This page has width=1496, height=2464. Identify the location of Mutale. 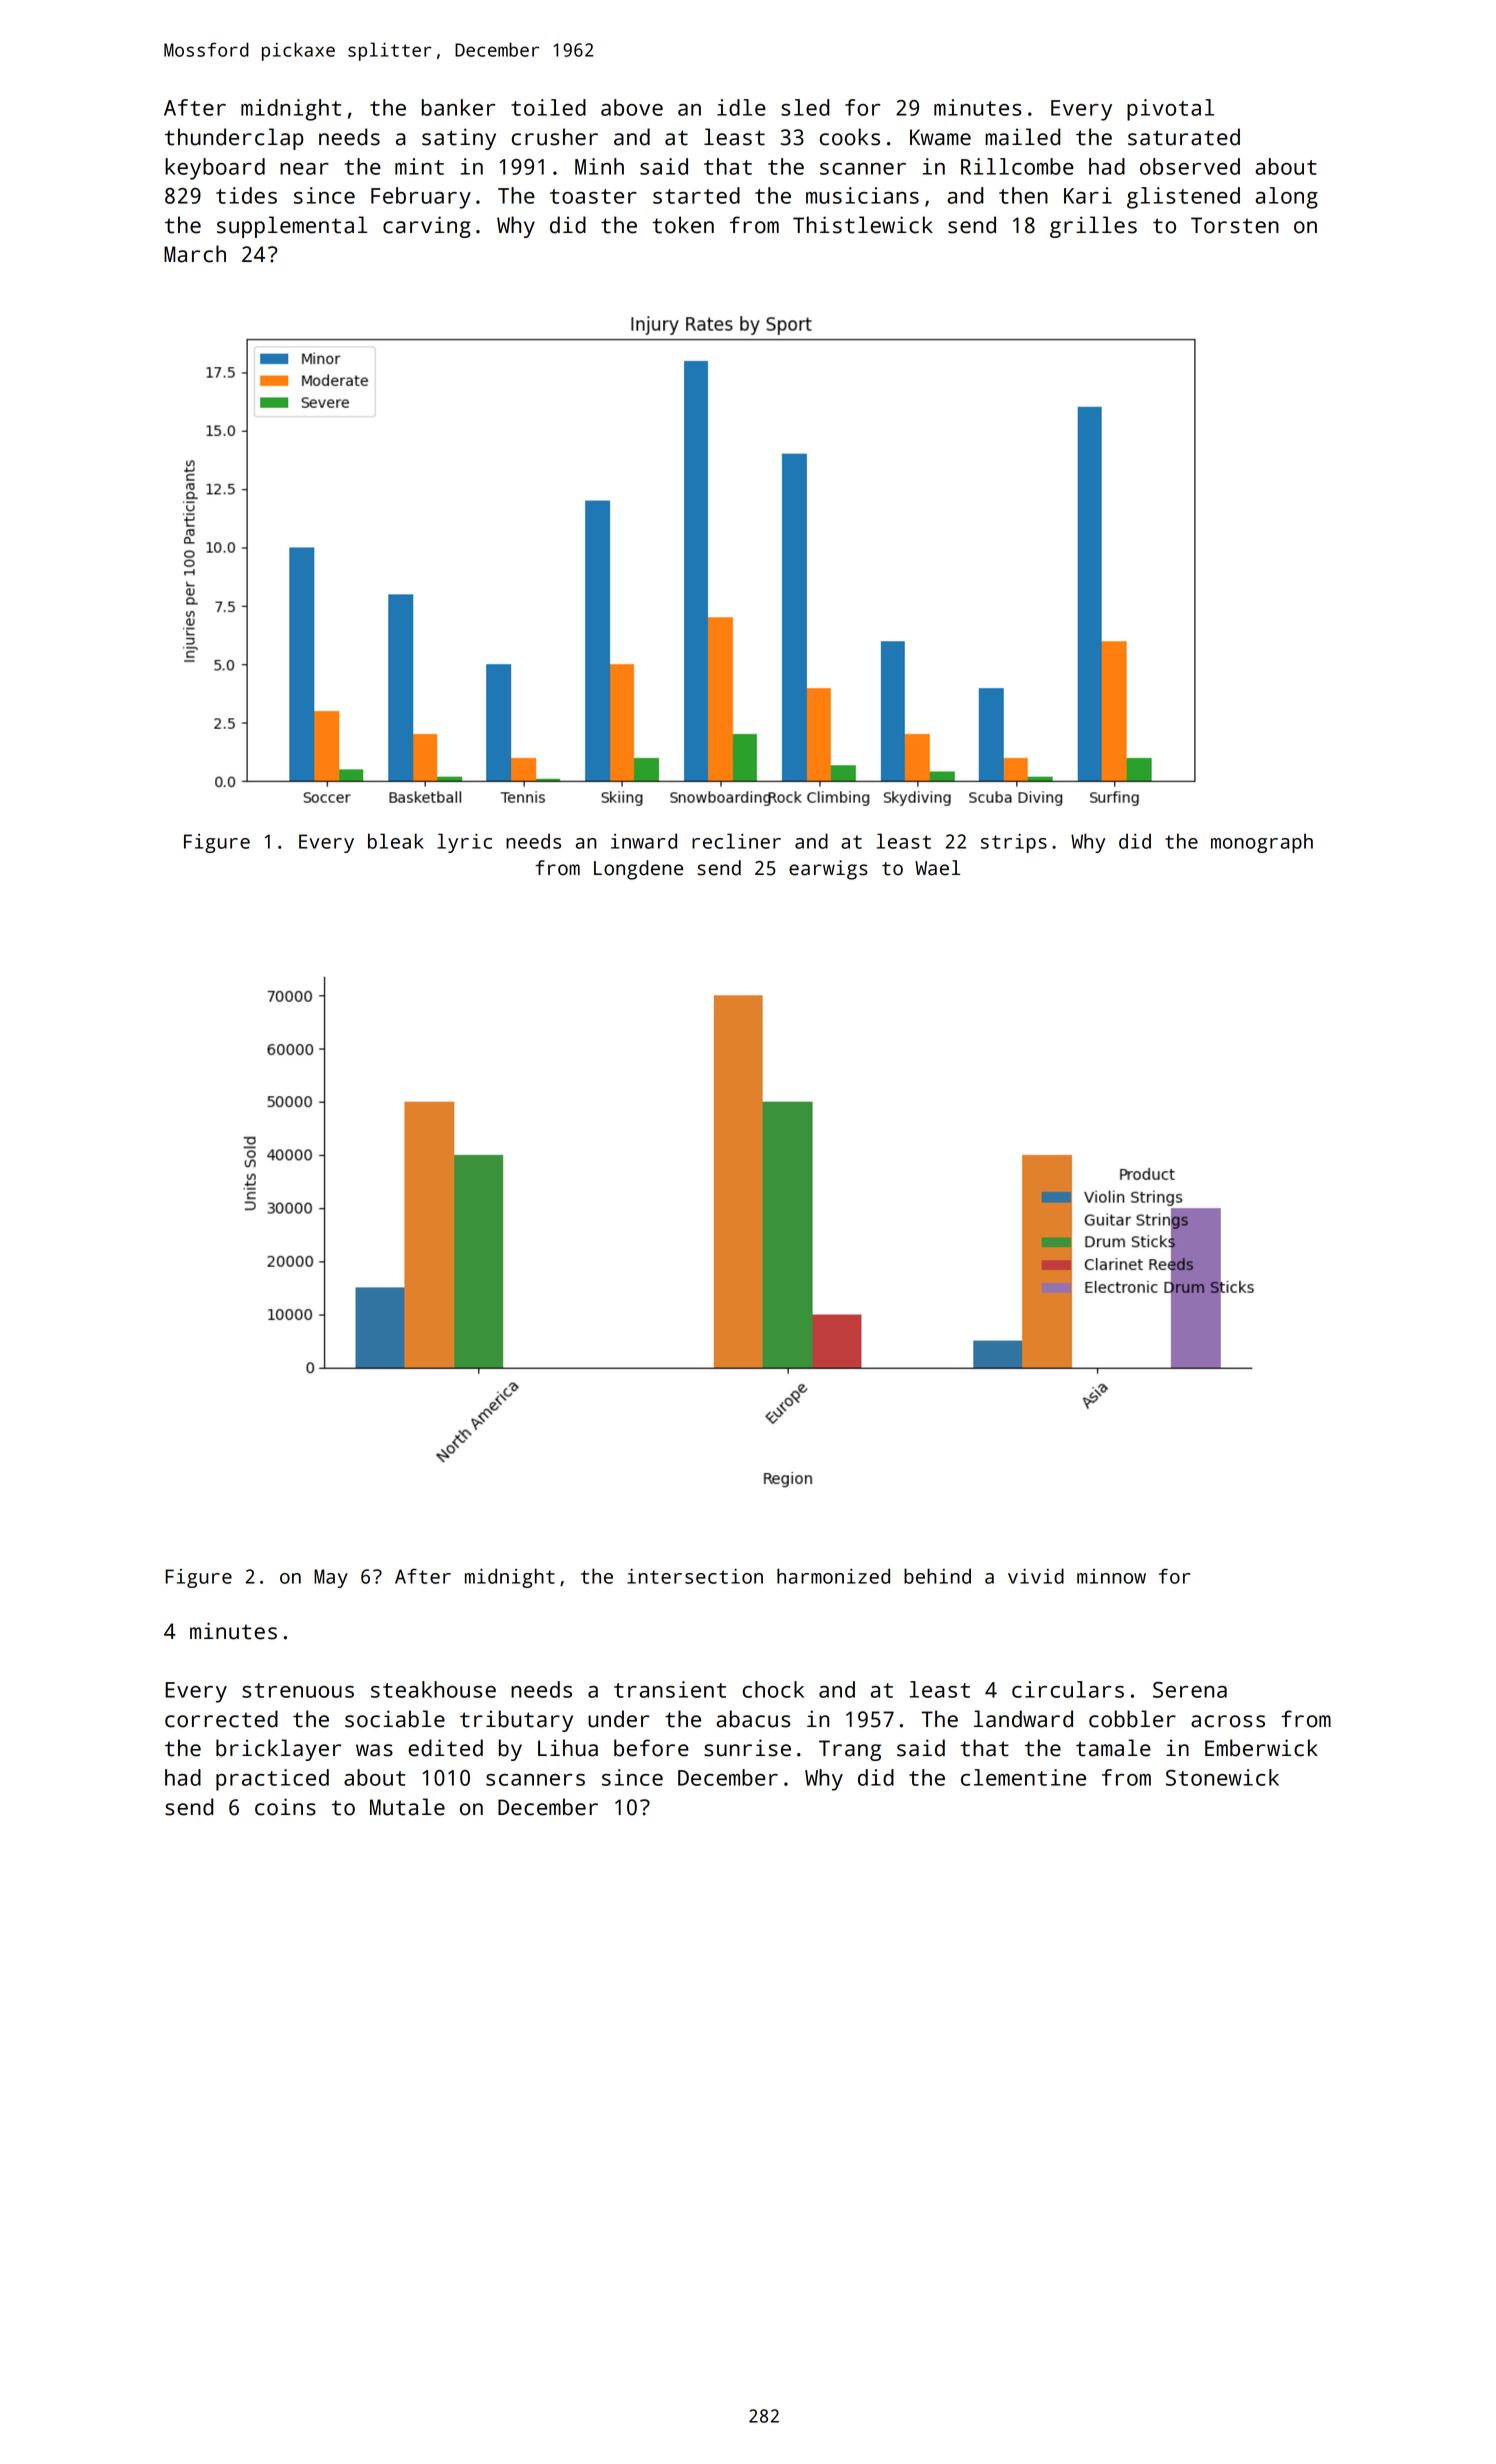
(407, 1807).
